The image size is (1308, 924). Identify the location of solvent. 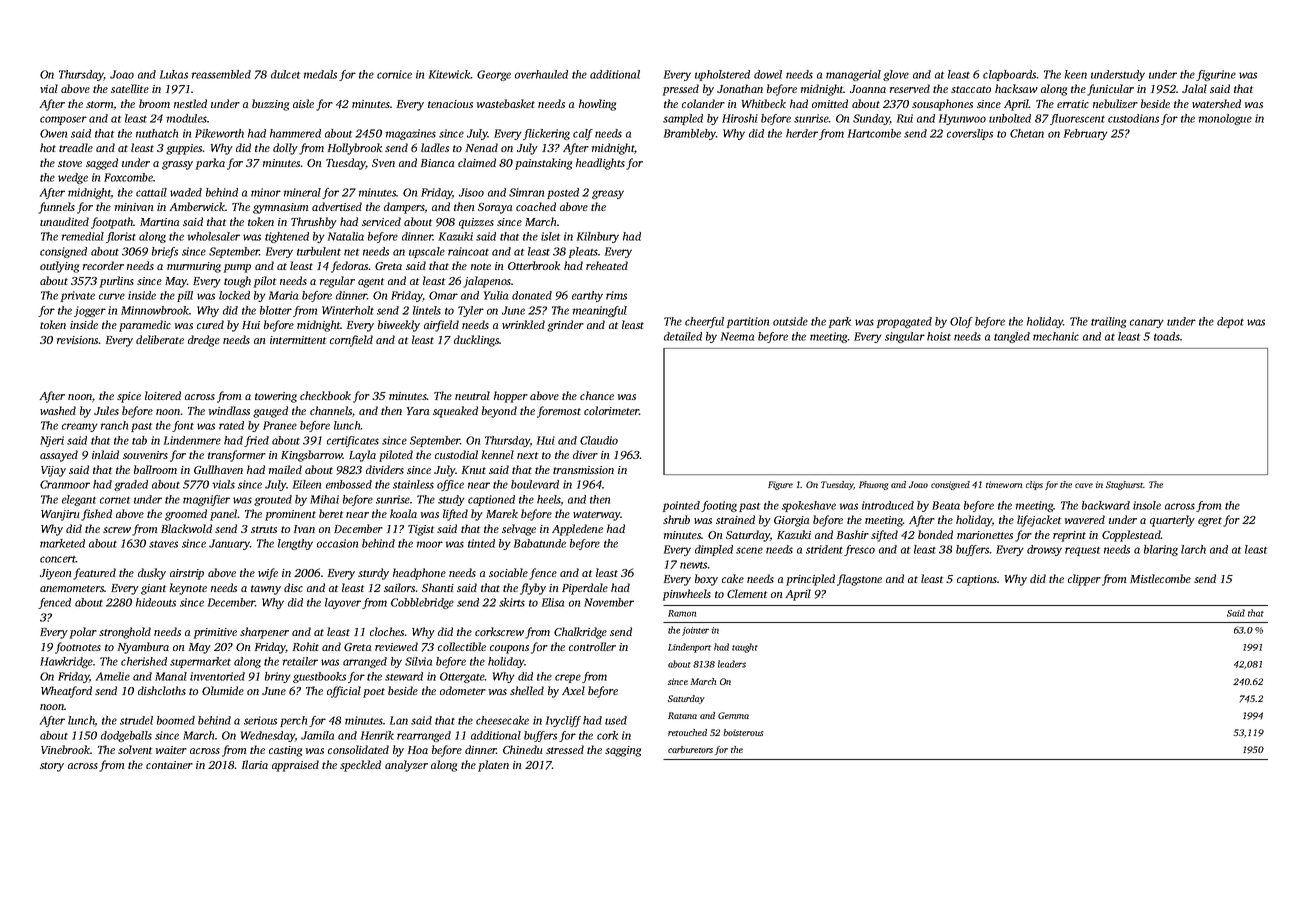
(135, 749).
